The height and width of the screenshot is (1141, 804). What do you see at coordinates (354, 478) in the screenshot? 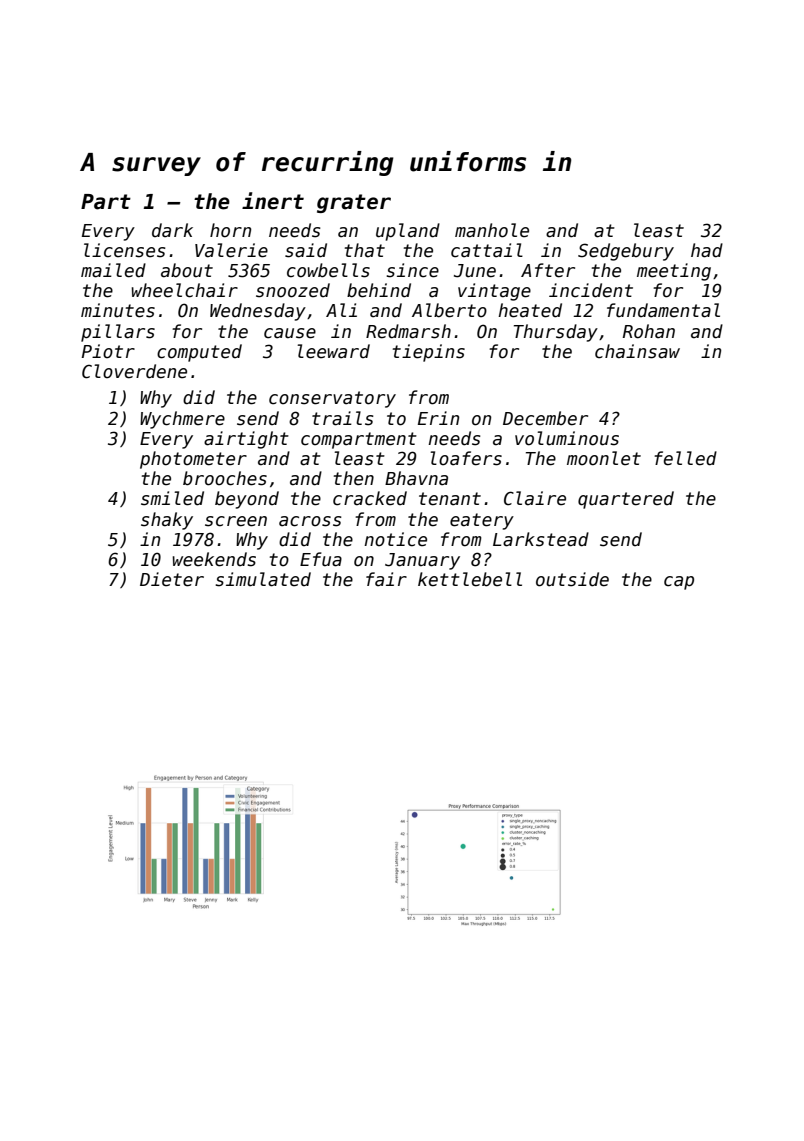
I see `then` at bounding box center [354, 478].
